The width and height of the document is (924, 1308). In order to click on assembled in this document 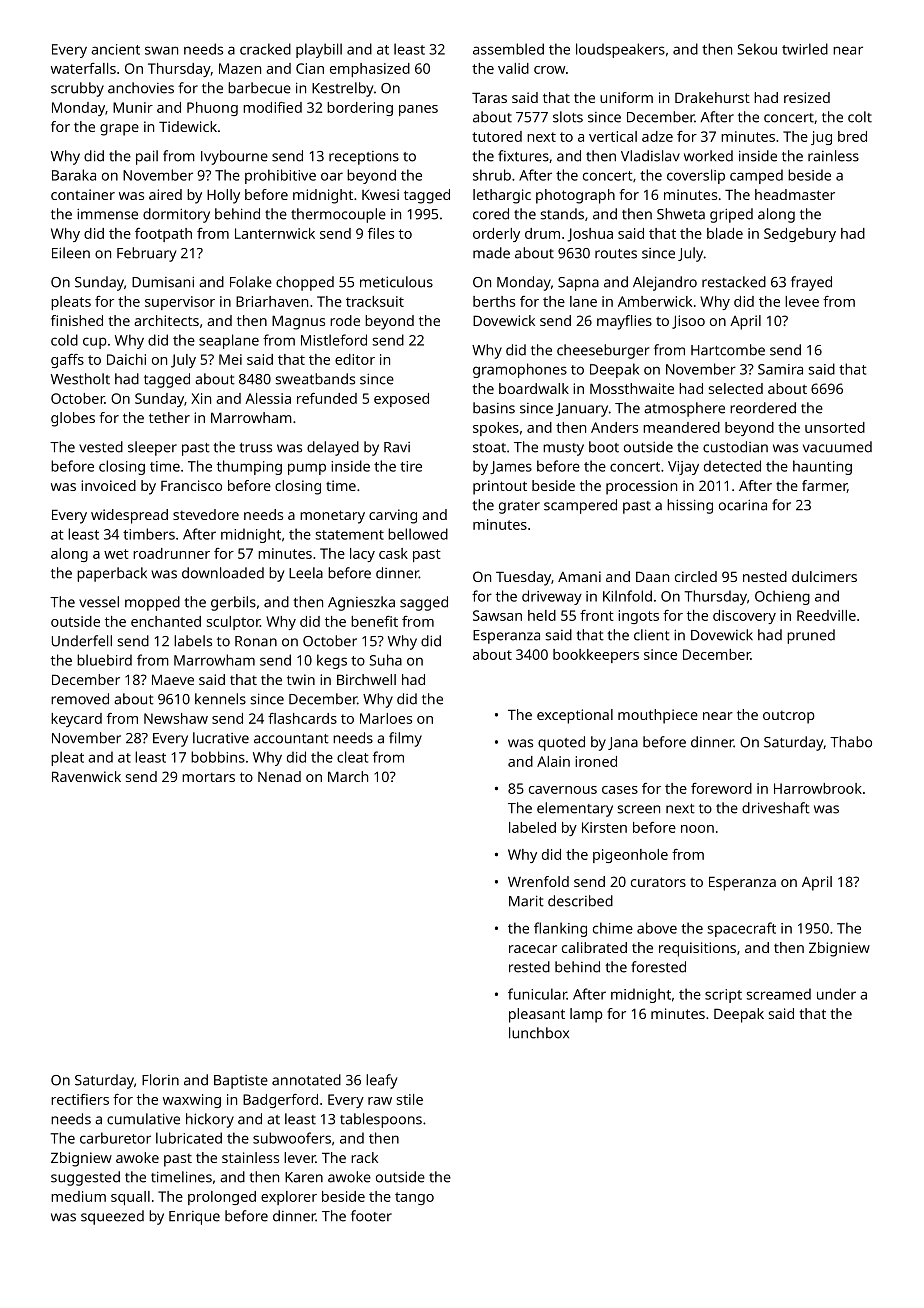, I will do `click(508, 49)`.
